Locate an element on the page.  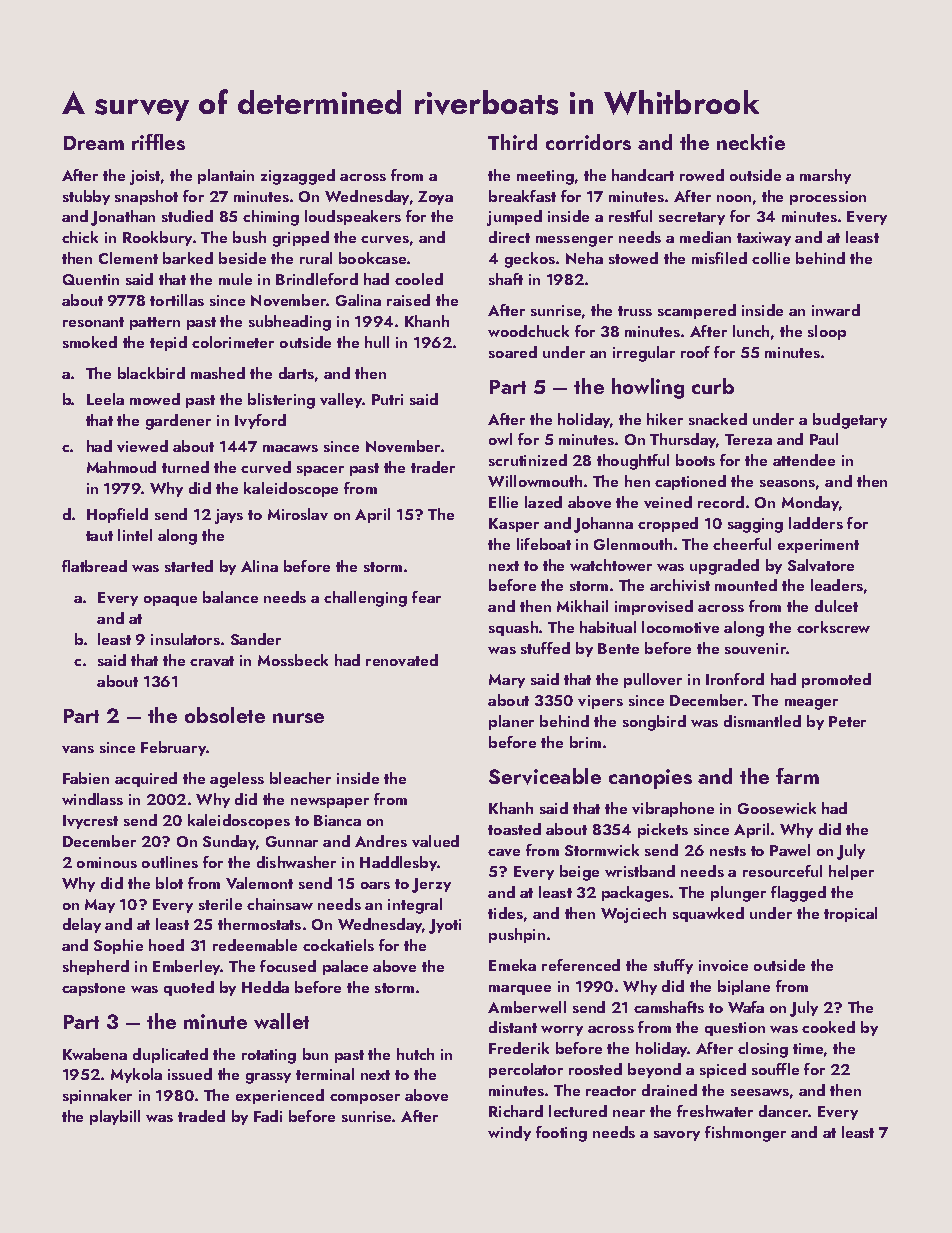
riffles is located at coordinates (158, 142).
